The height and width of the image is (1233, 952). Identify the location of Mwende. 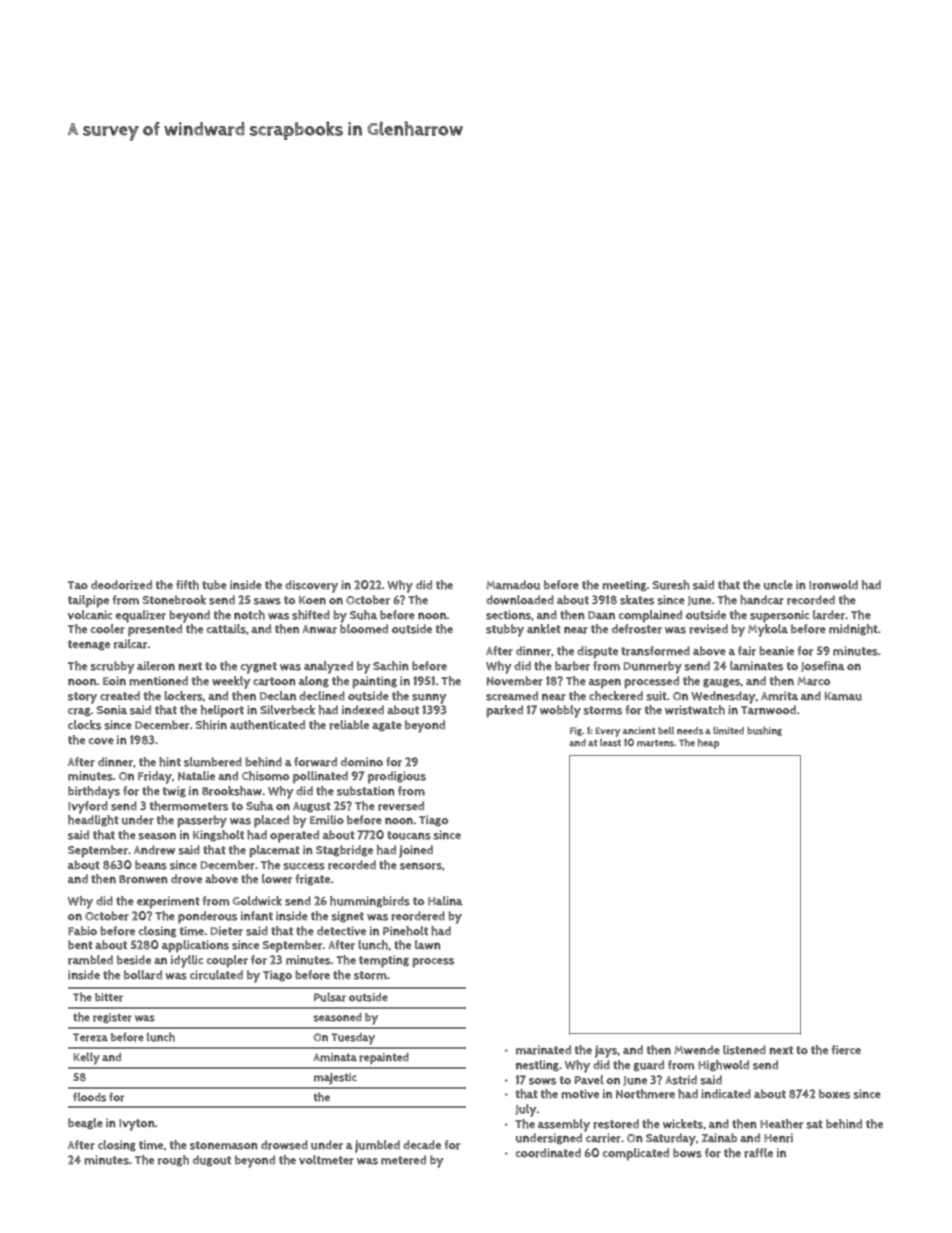
(697, 1050).
